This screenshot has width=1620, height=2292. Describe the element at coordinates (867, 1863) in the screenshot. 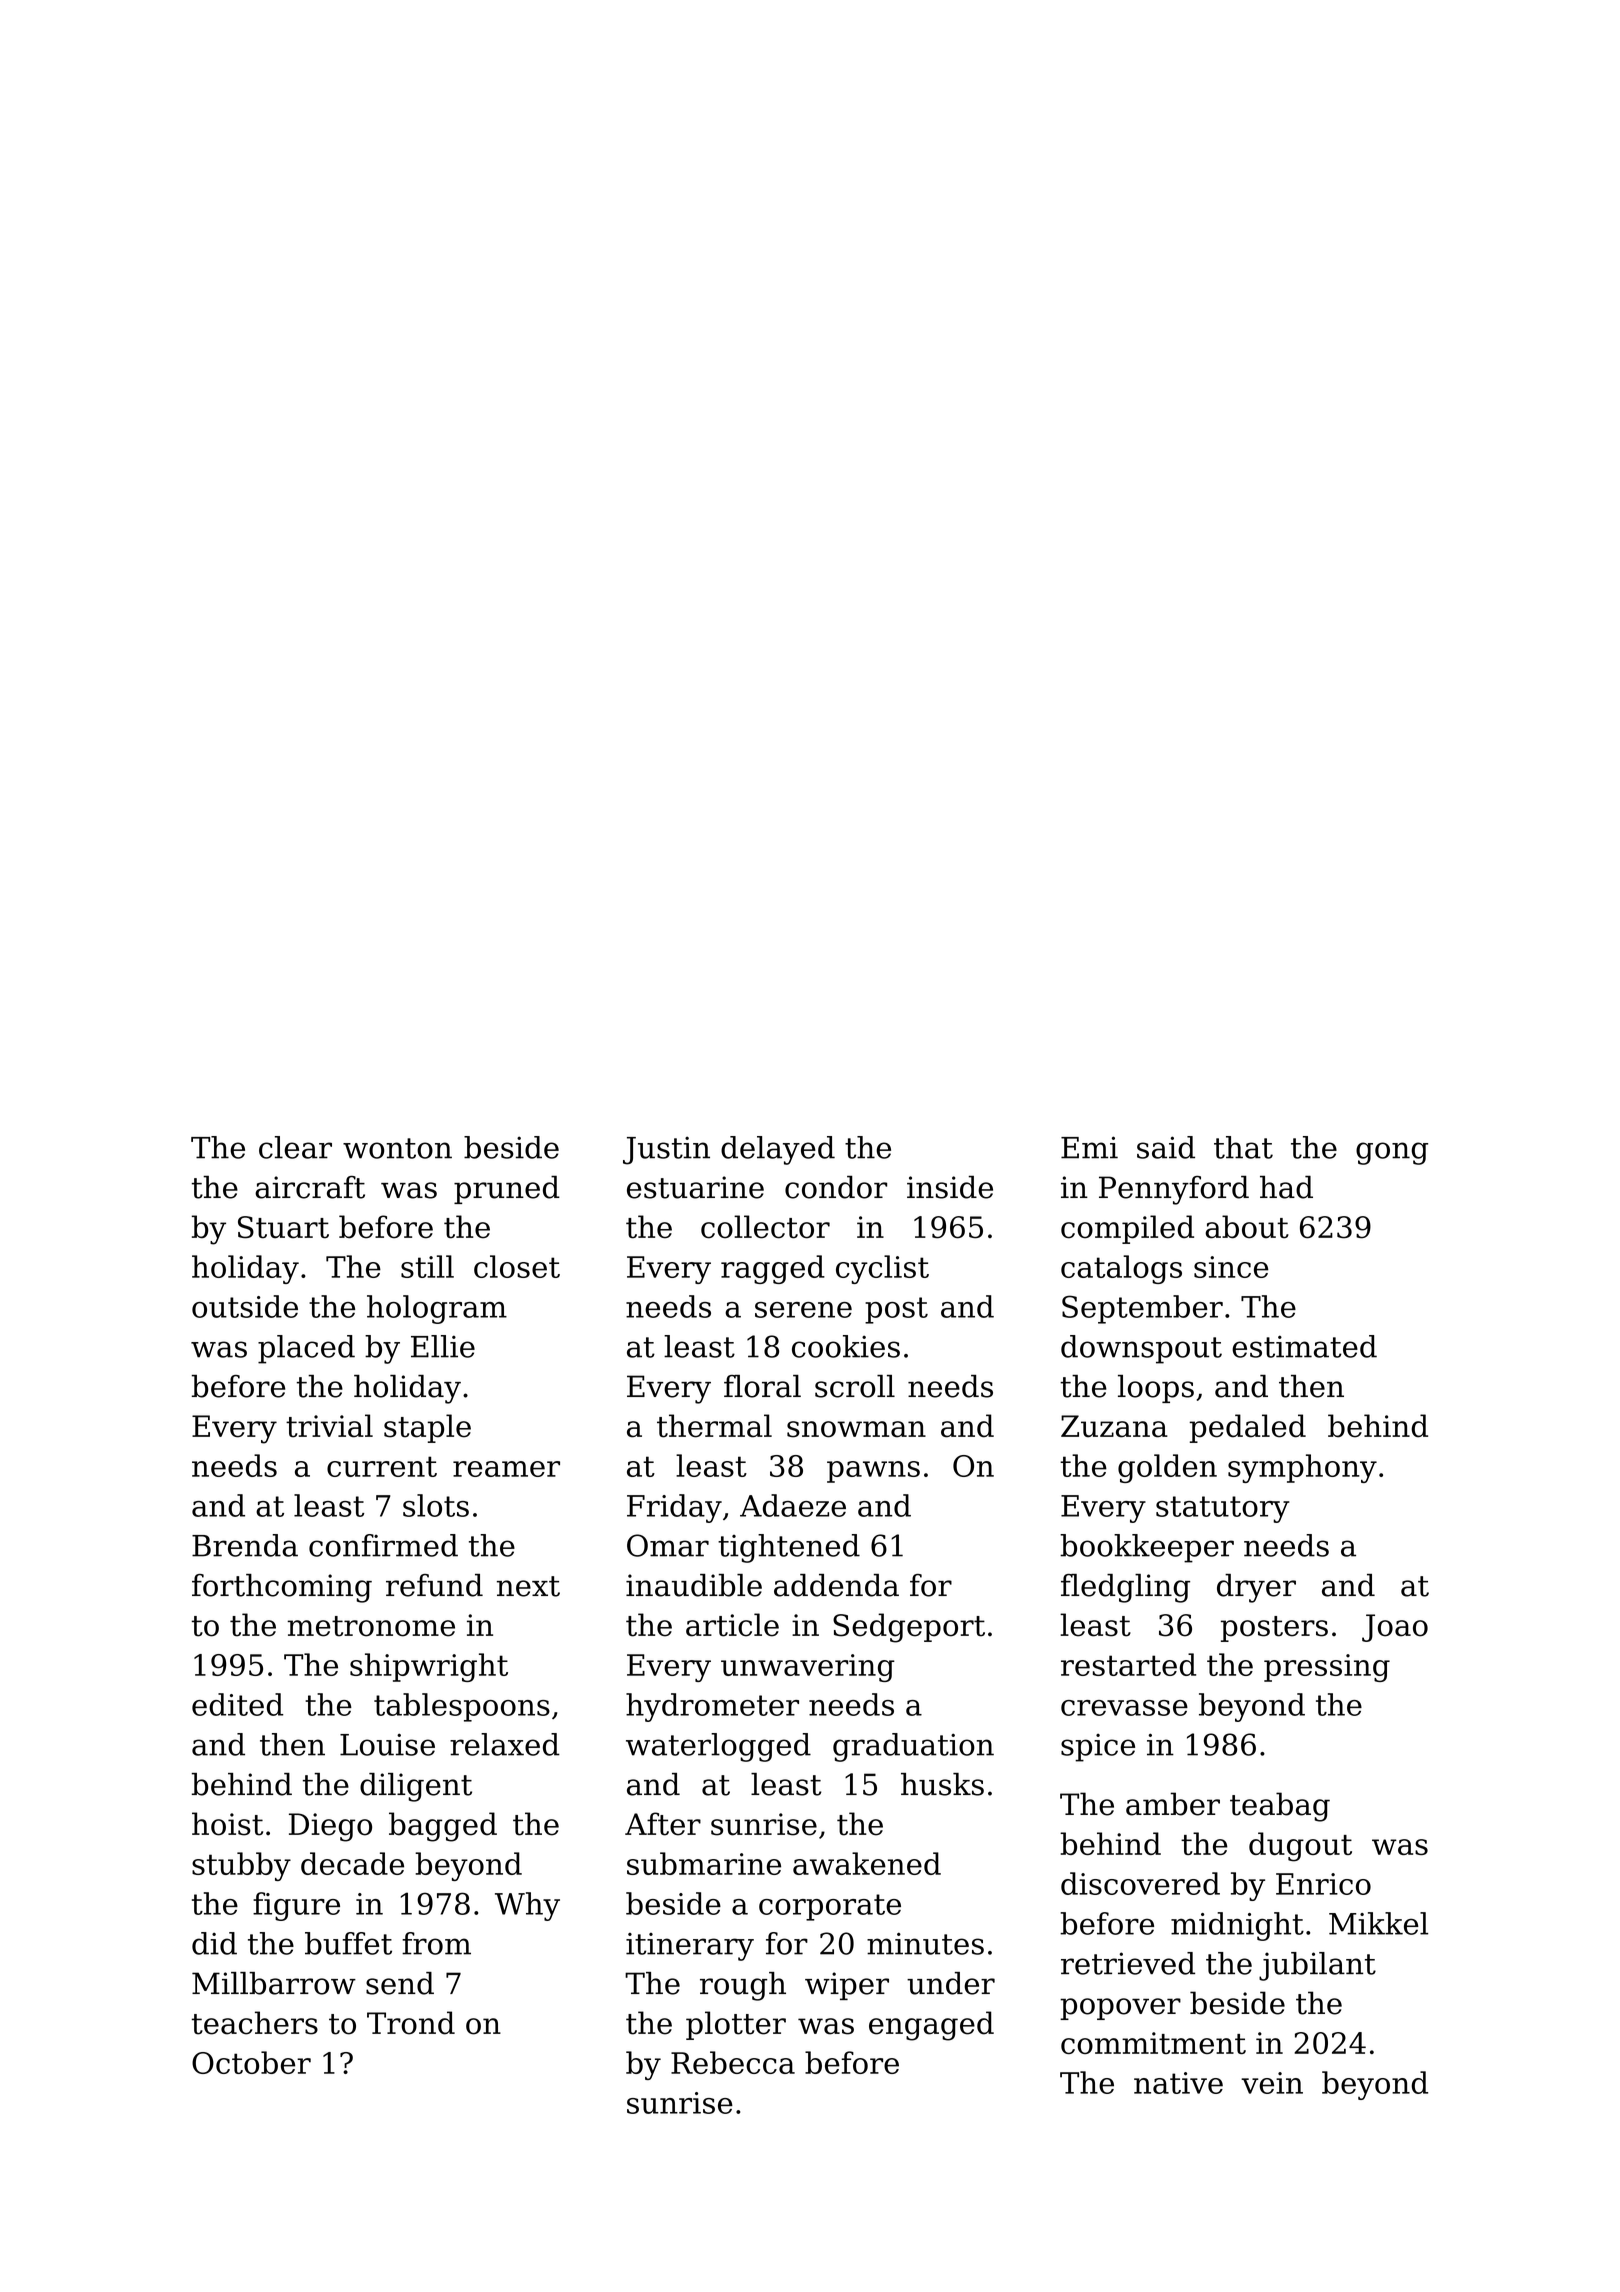

I see `awakened` at that location.
